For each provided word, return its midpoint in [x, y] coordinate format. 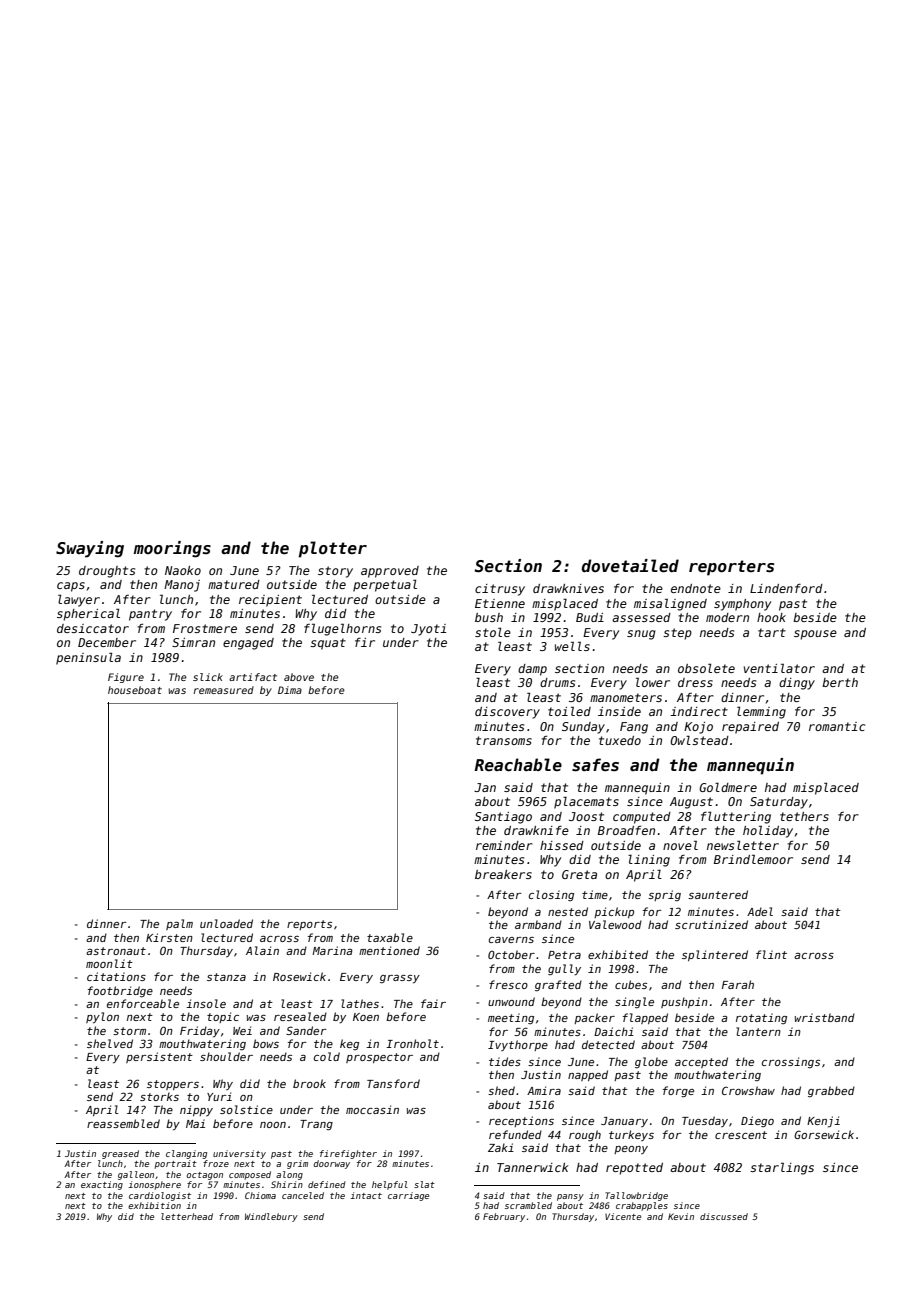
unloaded [226, 923]
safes [595, 765]
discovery [507, 713]
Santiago [503, 818]
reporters [731, 568]
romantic [837, 726]
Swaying [90, 549]
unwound [511, 1001]
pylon [102, 1017]
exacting [102, 1185]
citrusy [500, 590]
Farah [738, 984]
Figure [126, 678]
